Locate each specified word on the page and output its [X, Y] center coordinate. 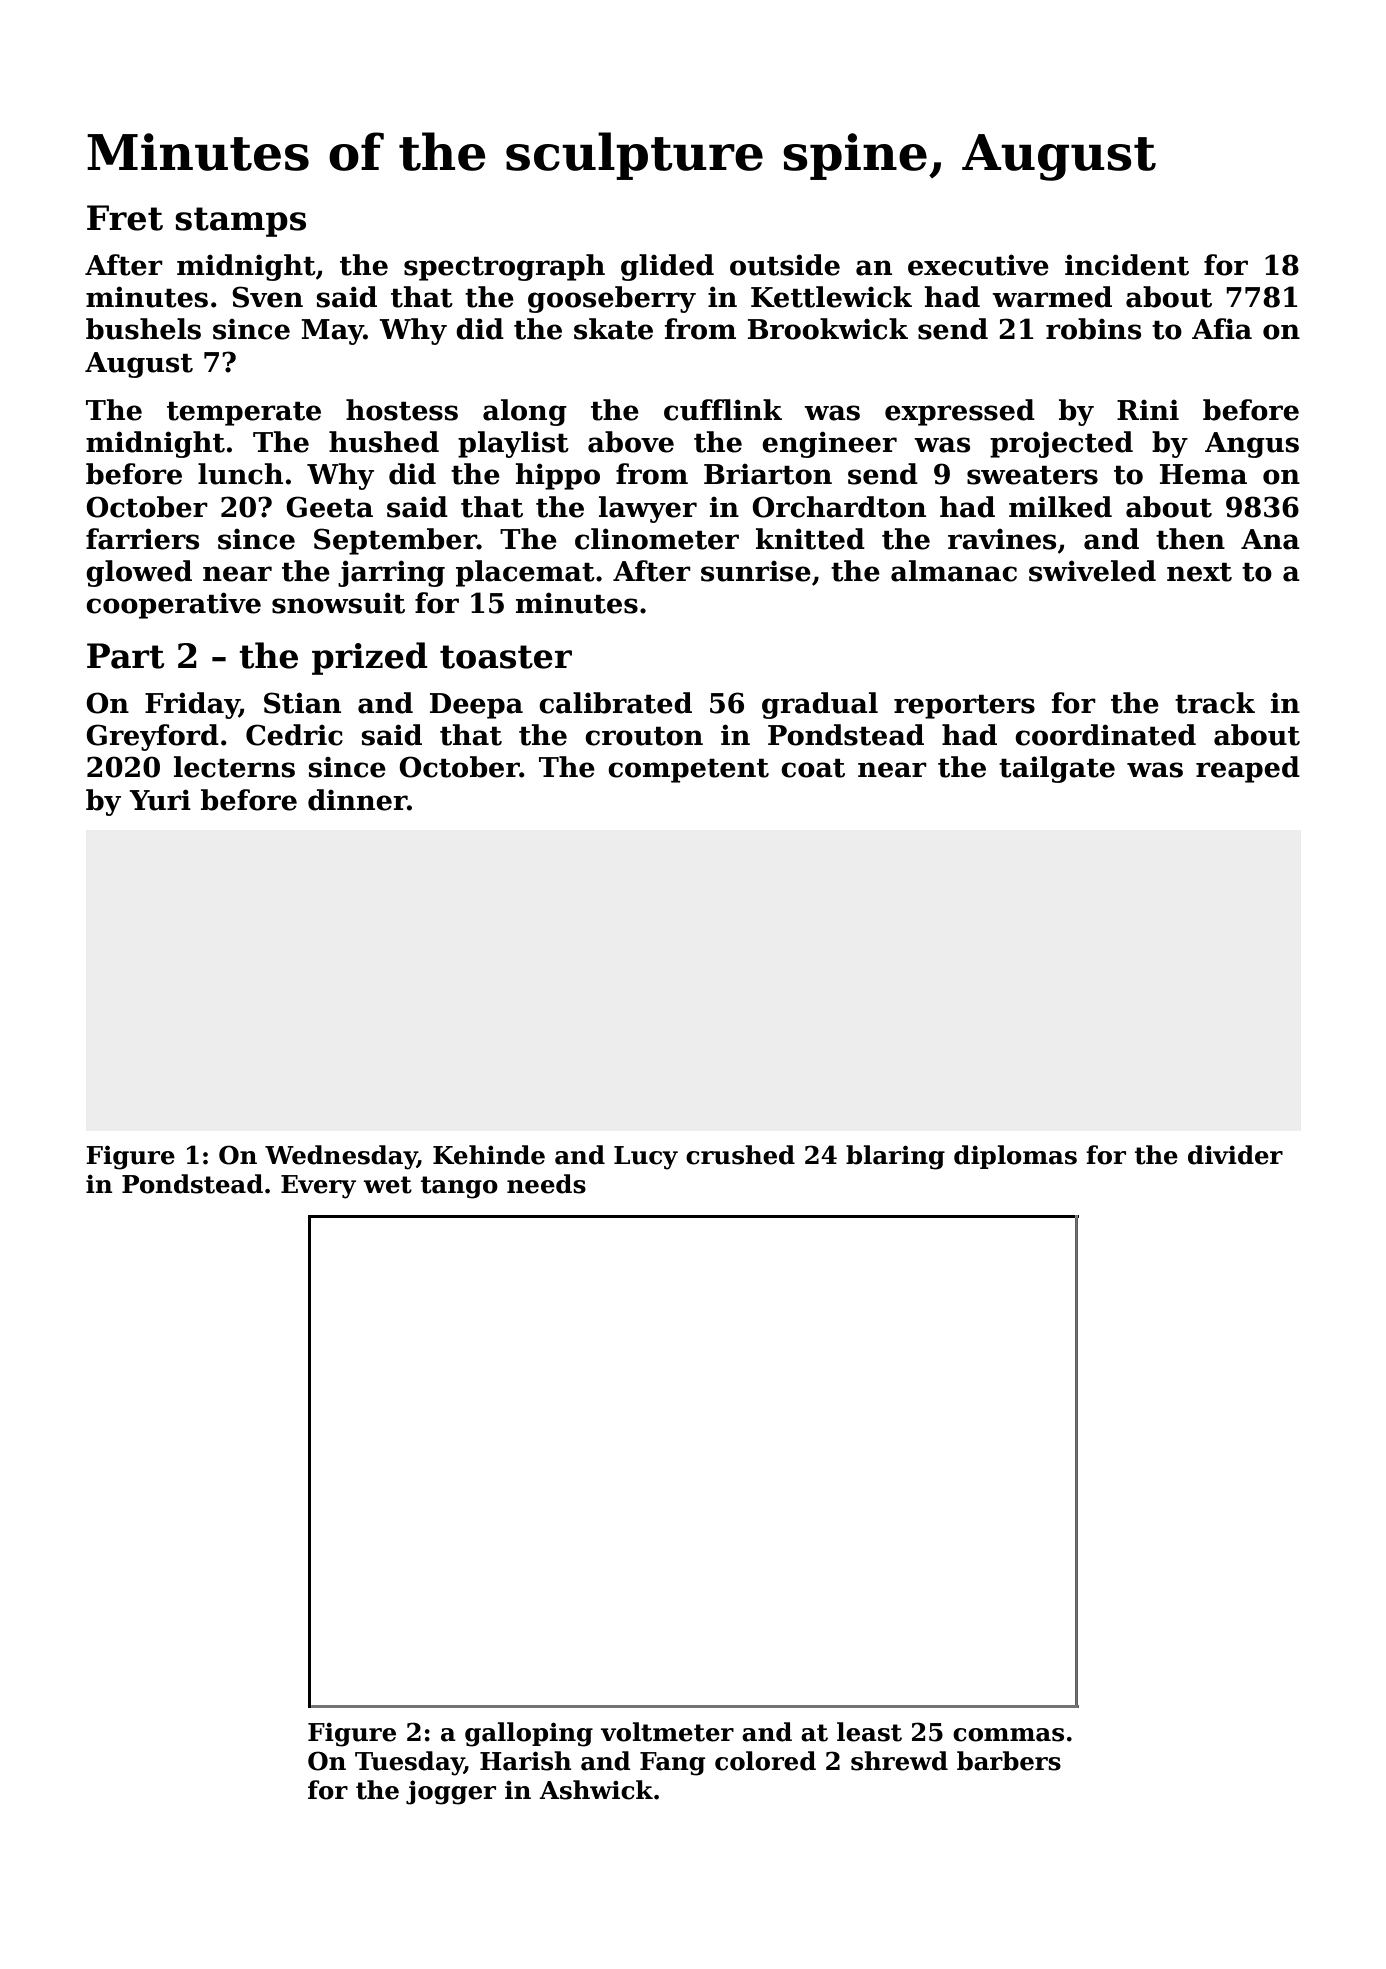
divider [1235, 1155]
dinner [357, 800]
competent [688, 771]
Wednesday [341, 1157]
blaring [895, 1157]
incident [1127, 265]
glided [667, 267]
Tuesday [409, 1763]
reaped [1248, 769]
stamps [240, 222]
